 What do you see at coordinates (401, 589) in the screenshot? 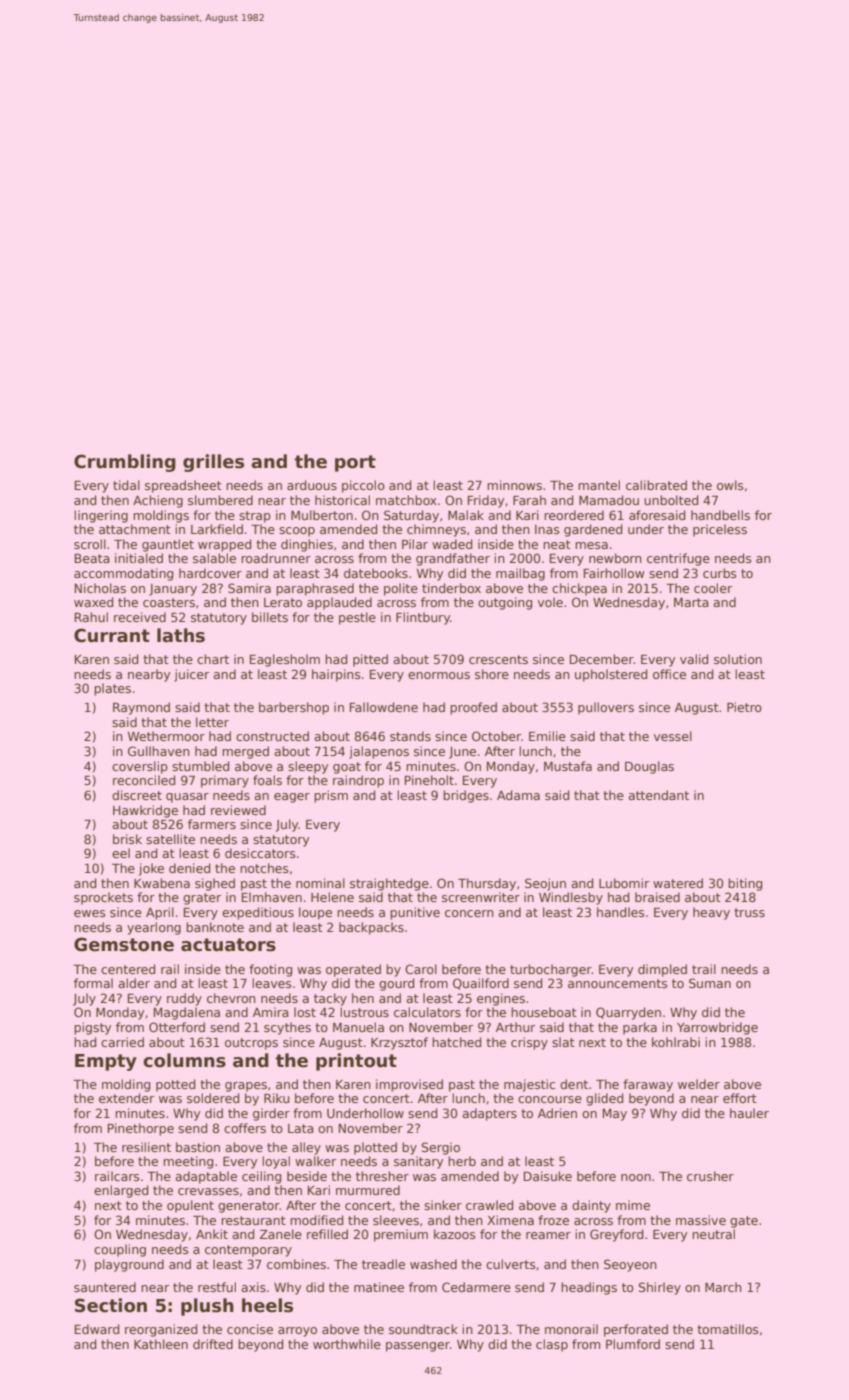
I see `polite` at bounding box center [401, 589].
